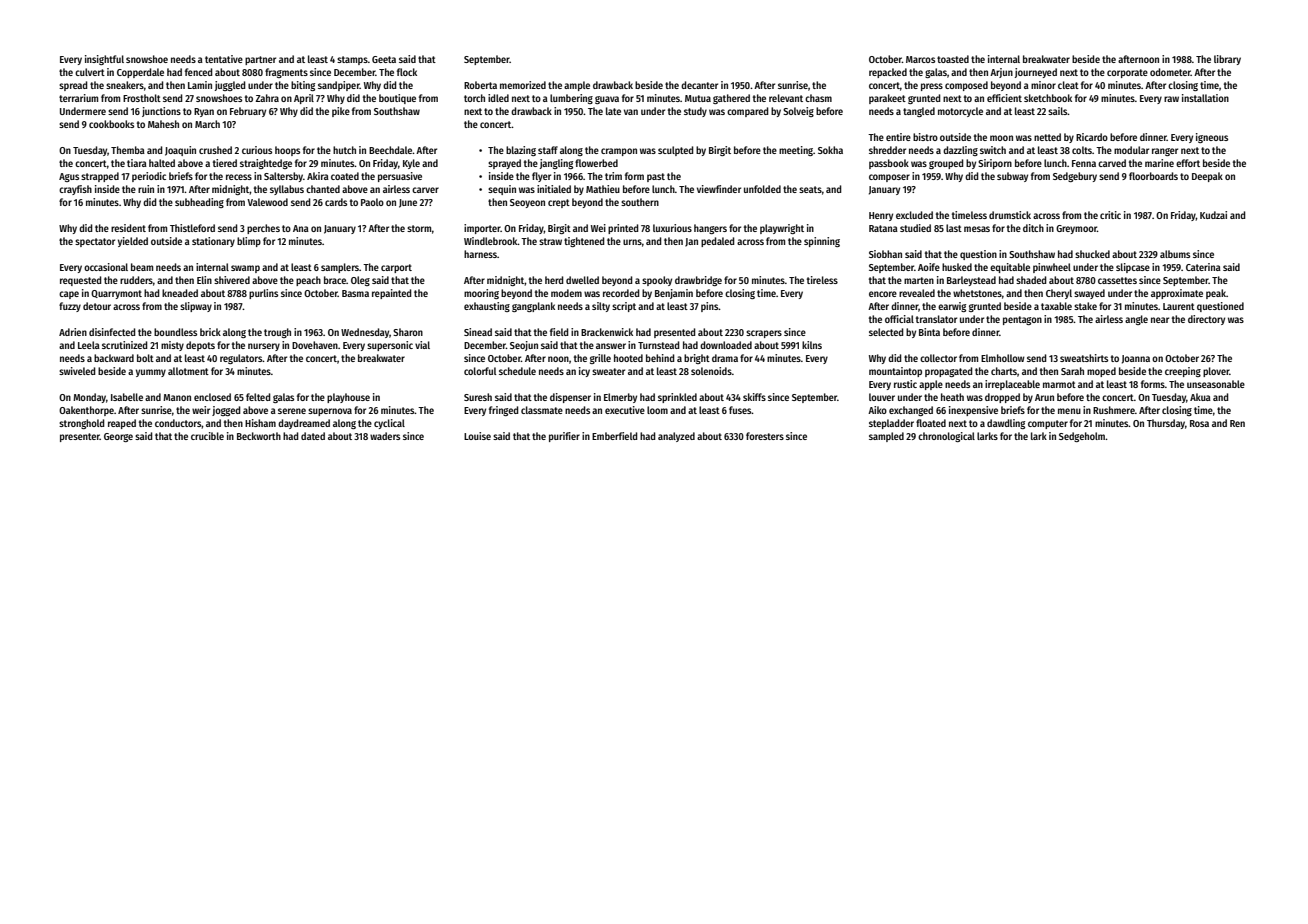  Describe the element at coordinates (888, 73) in the screenshot. I see `repacked` at that location.
